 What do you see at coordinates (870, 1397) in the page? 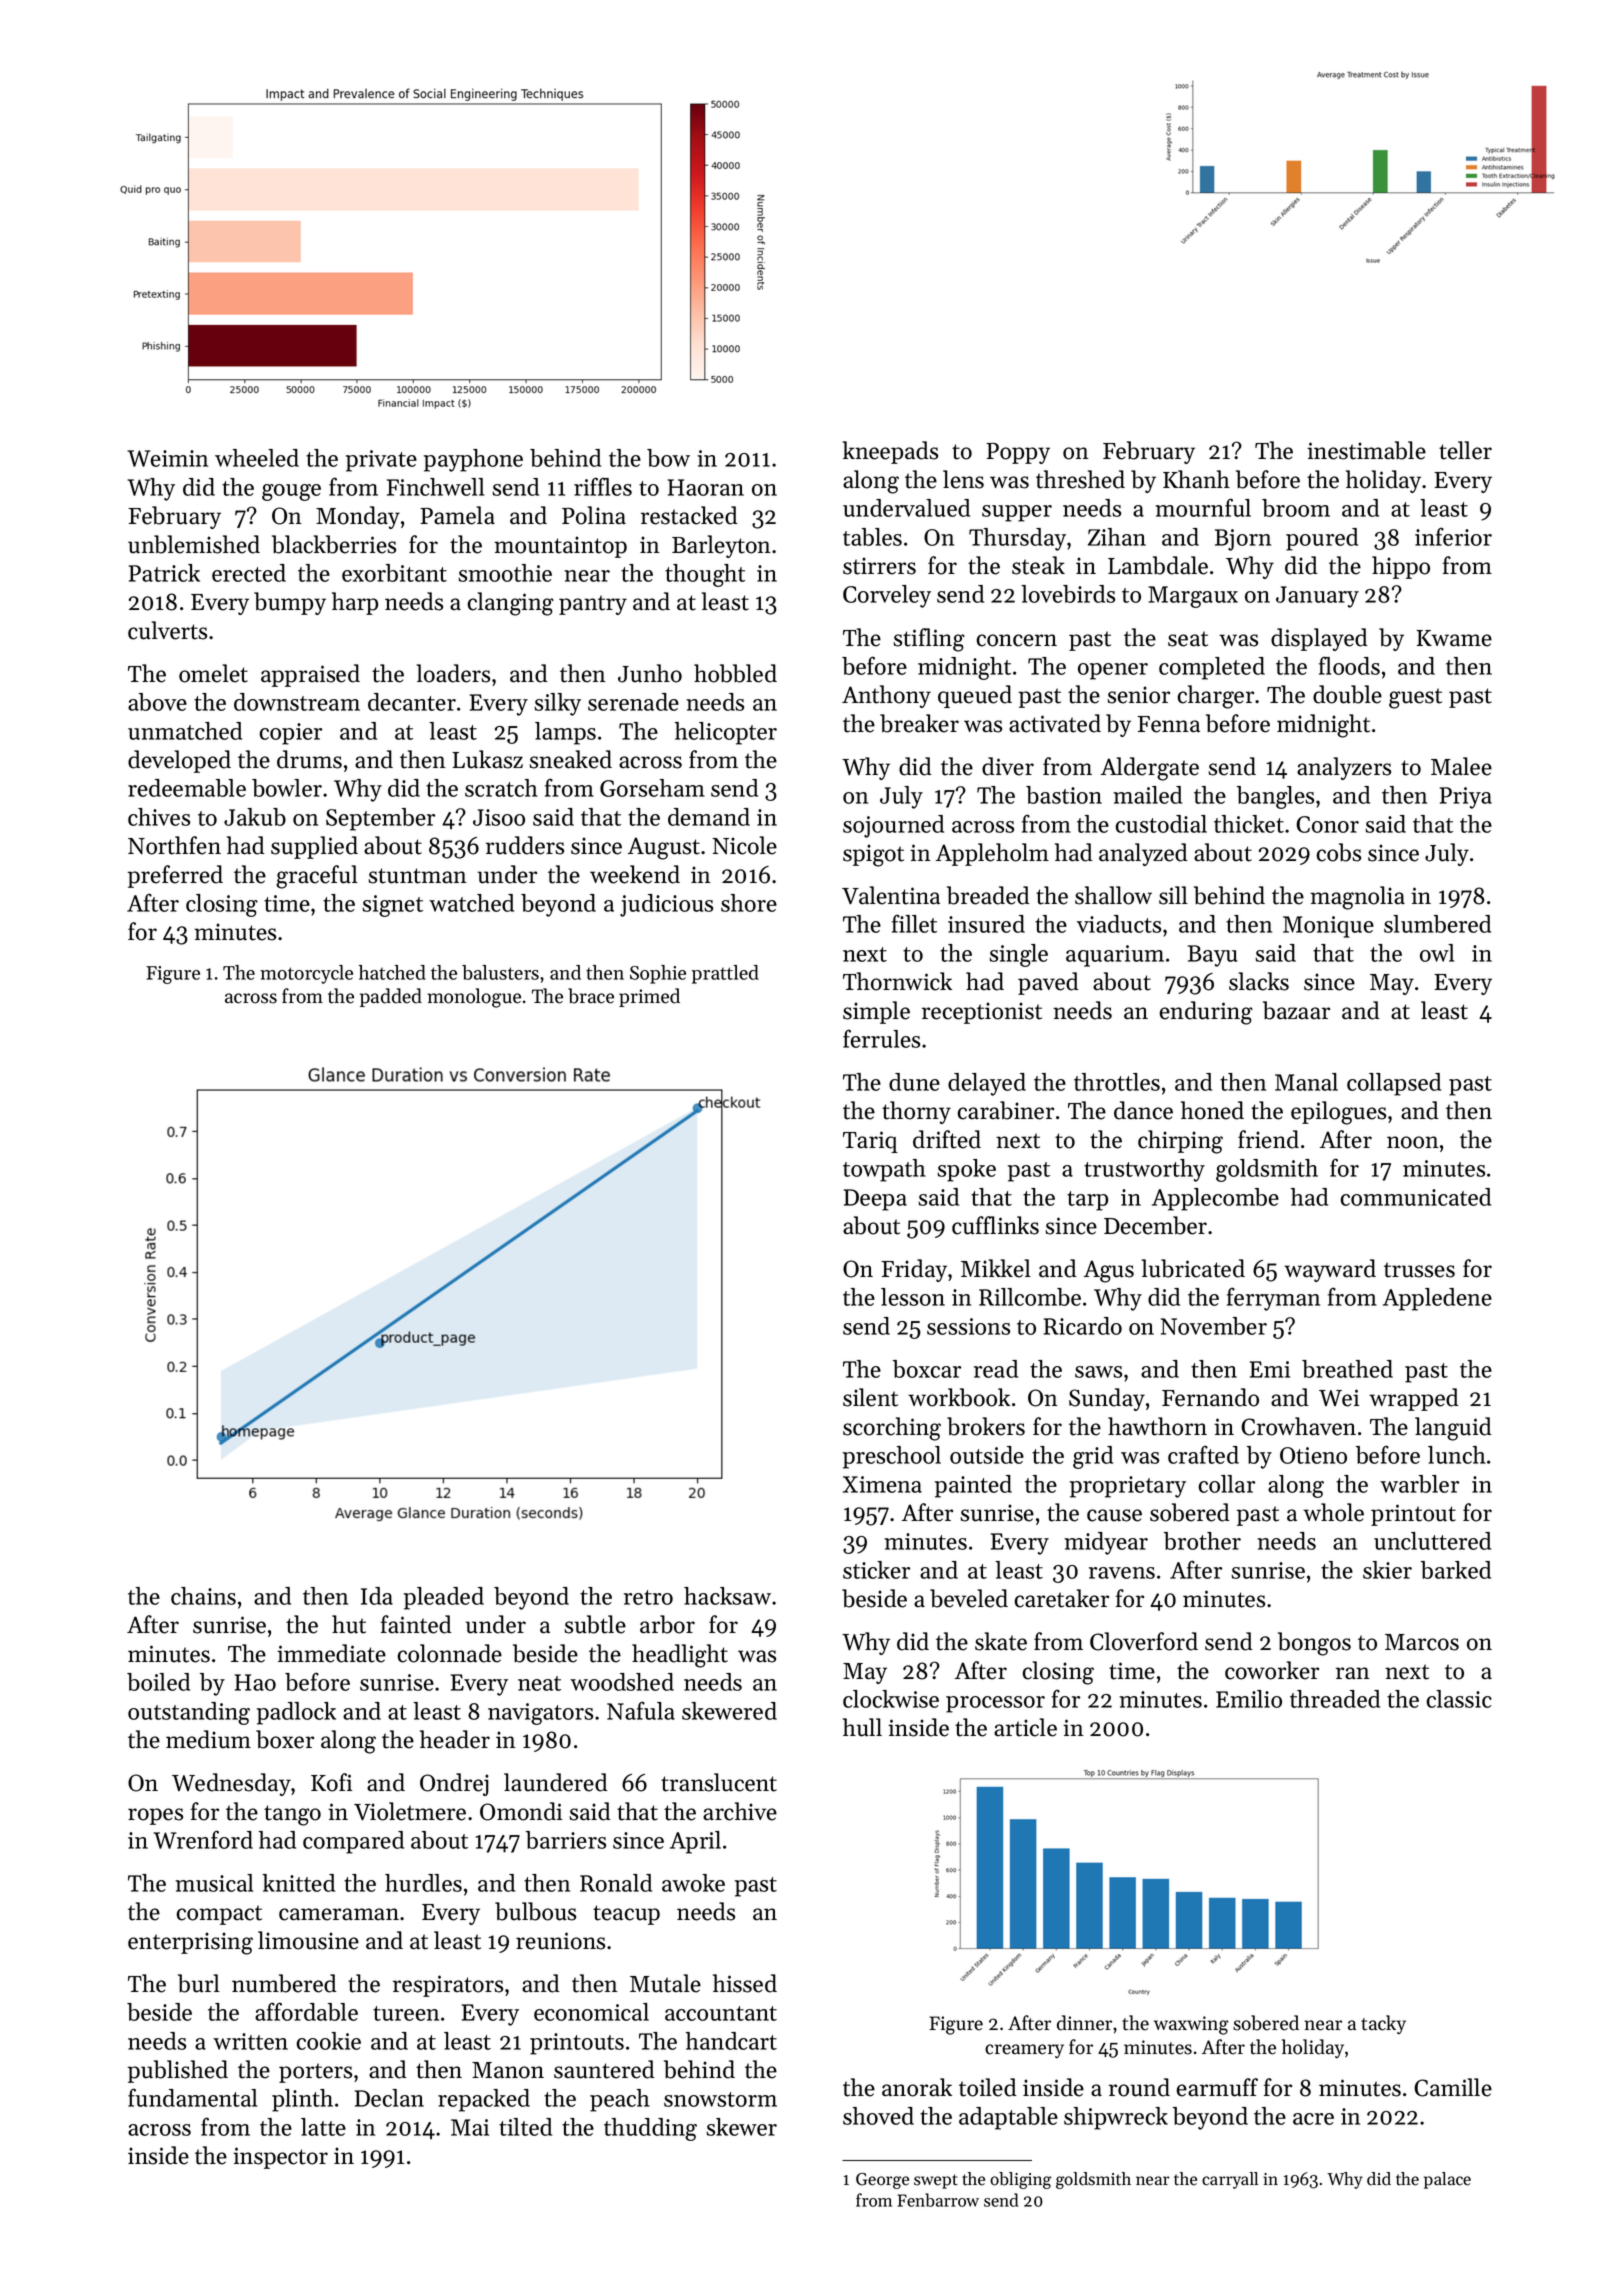
I see `silent` at bounding box center [870, 1397].
